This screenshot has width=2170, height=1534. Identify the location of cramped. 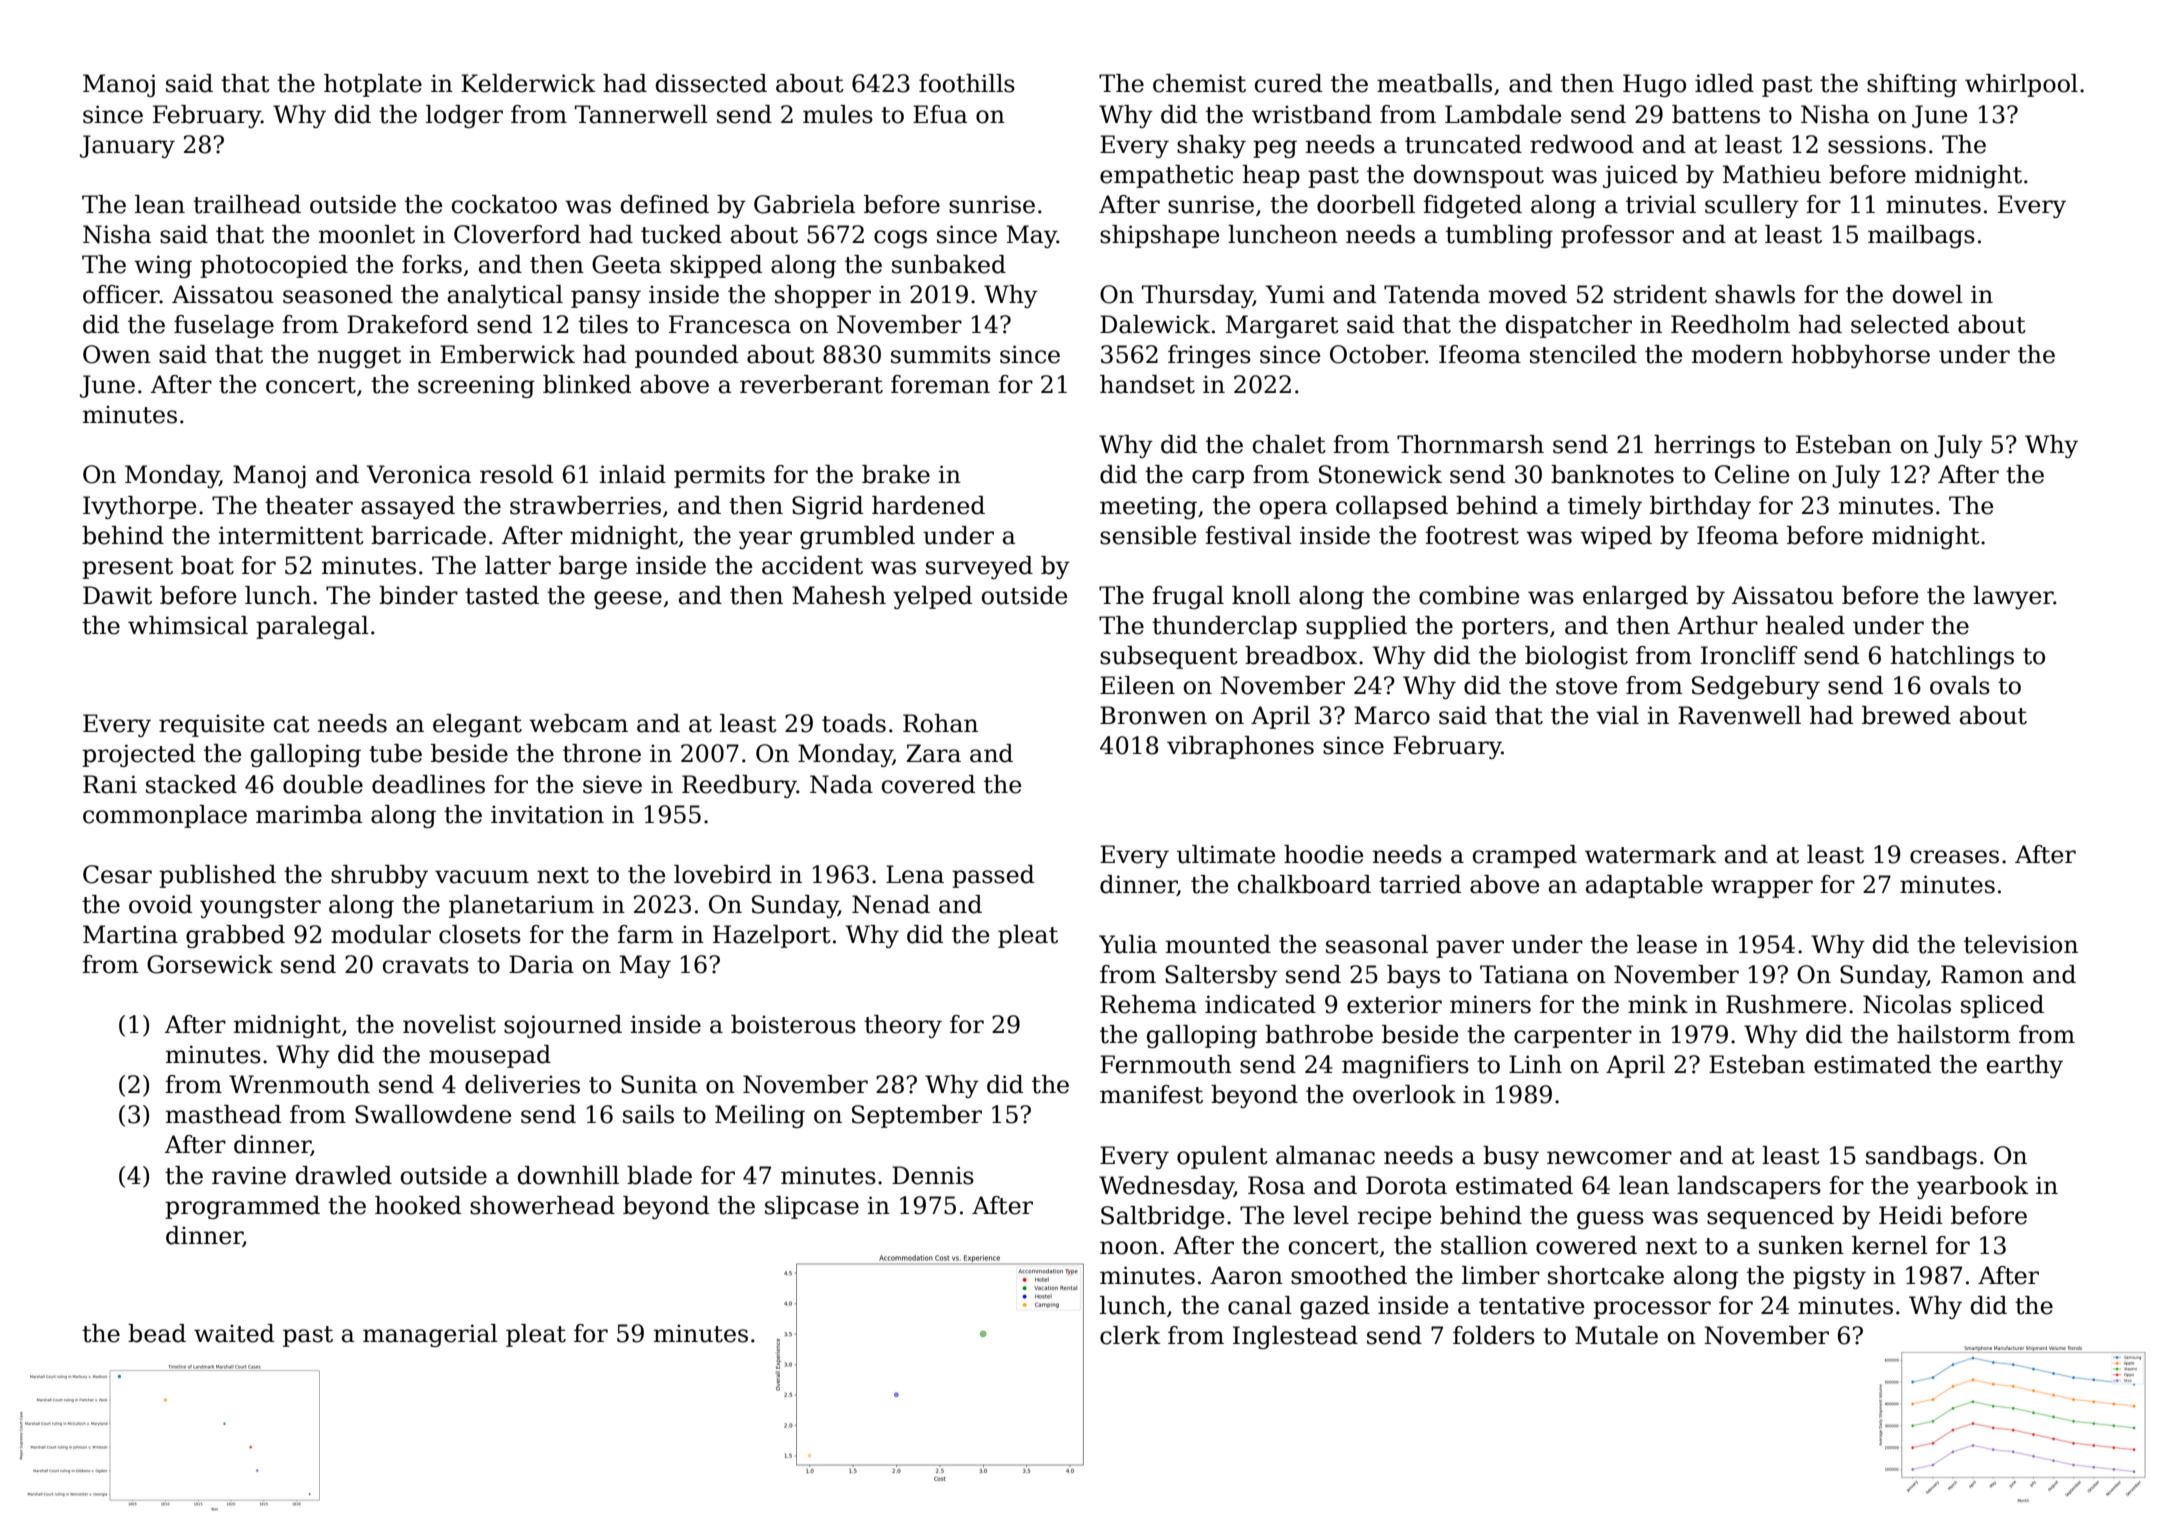
(1525, 856).
